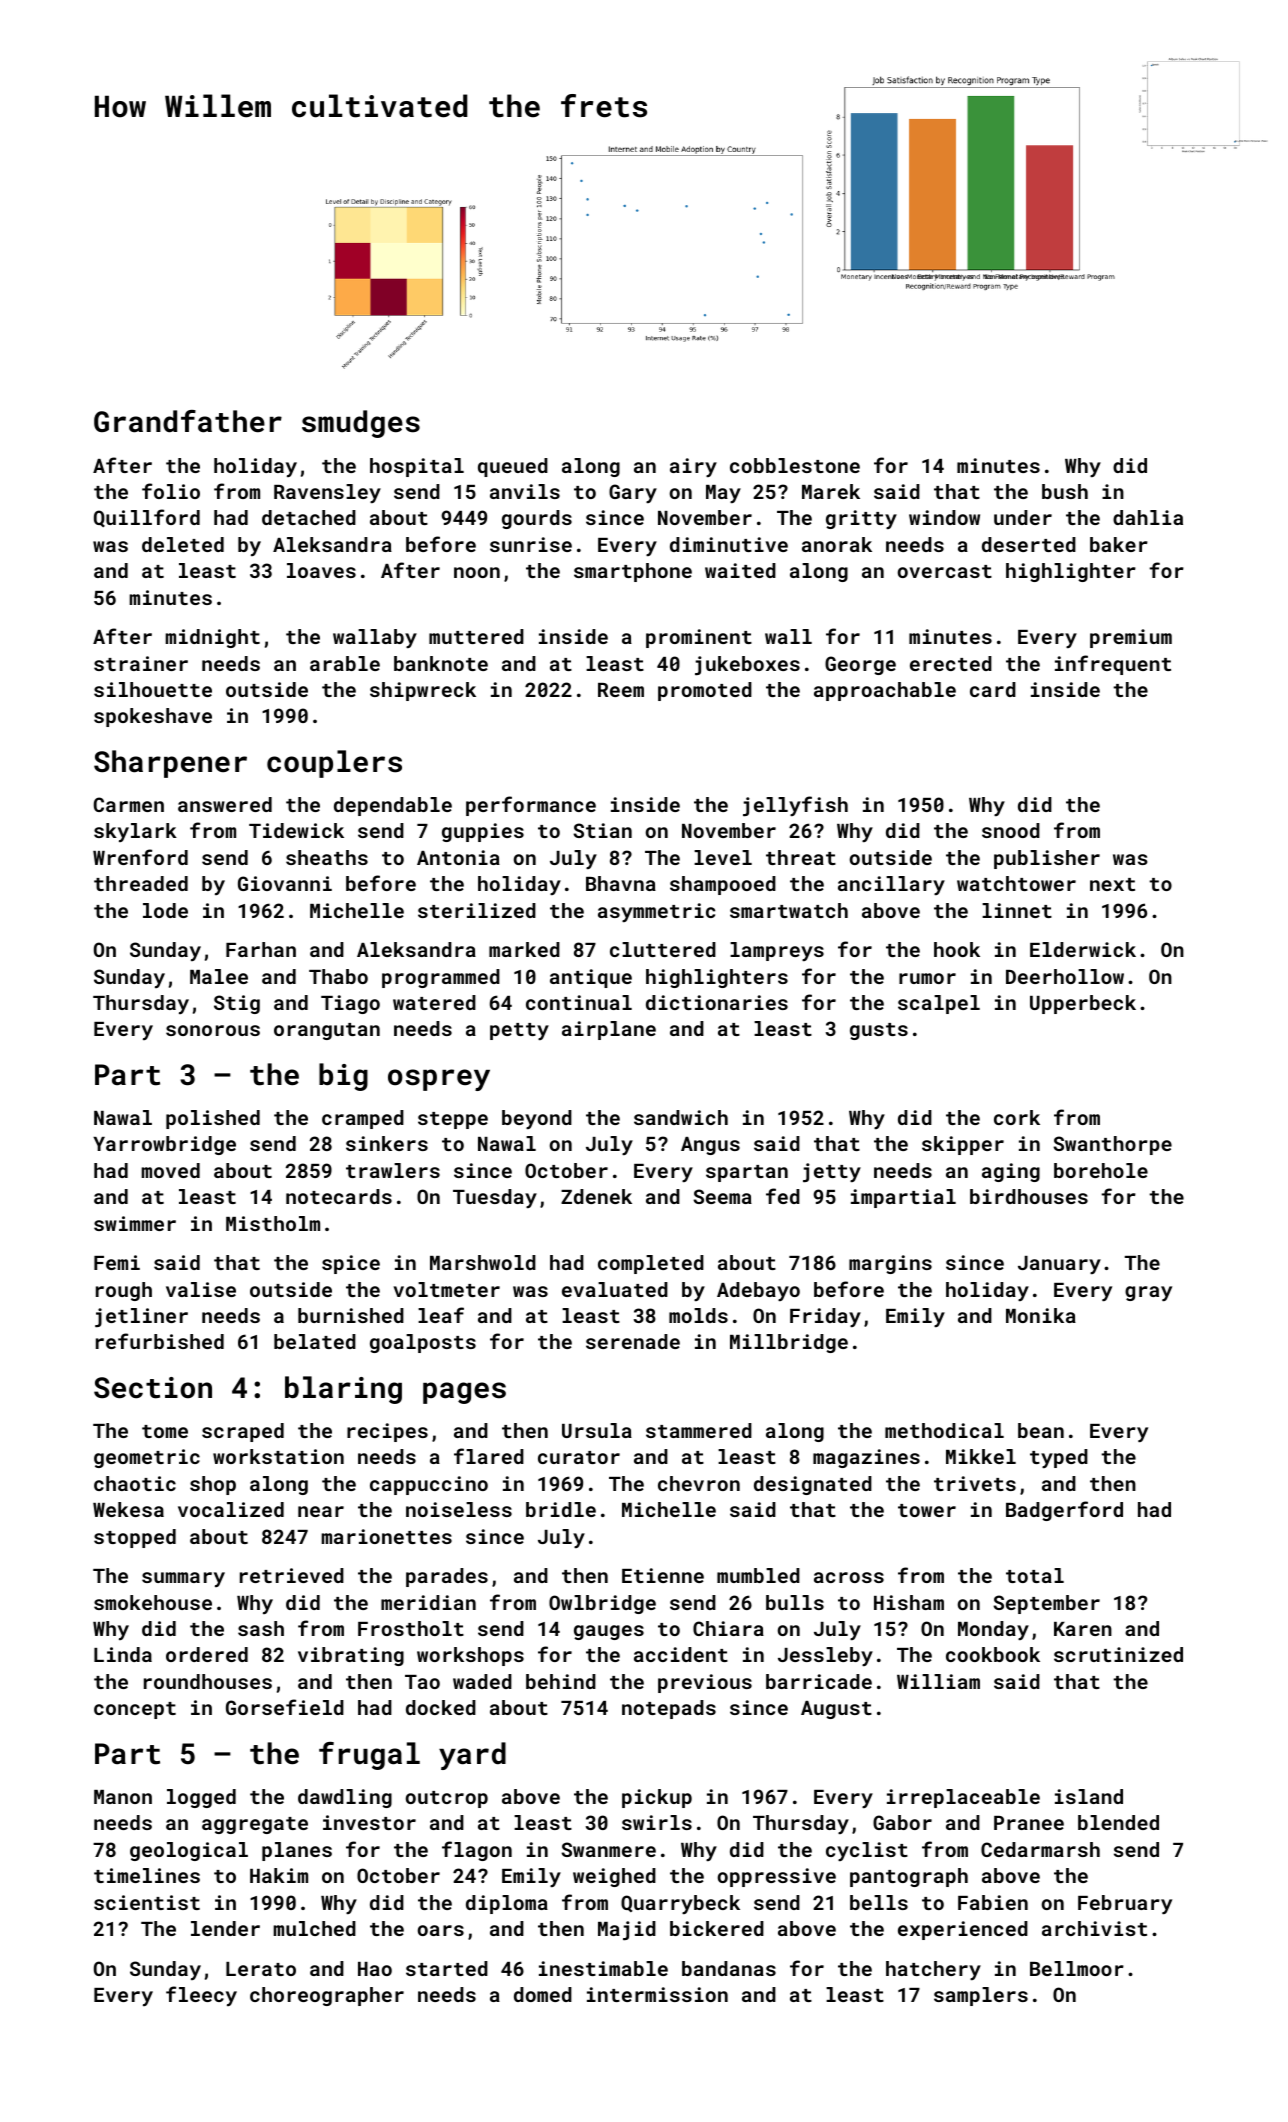  What do you see at coordinates (1011, 830) in the page?
I see `snood` at bounding box center [1011, 830].
